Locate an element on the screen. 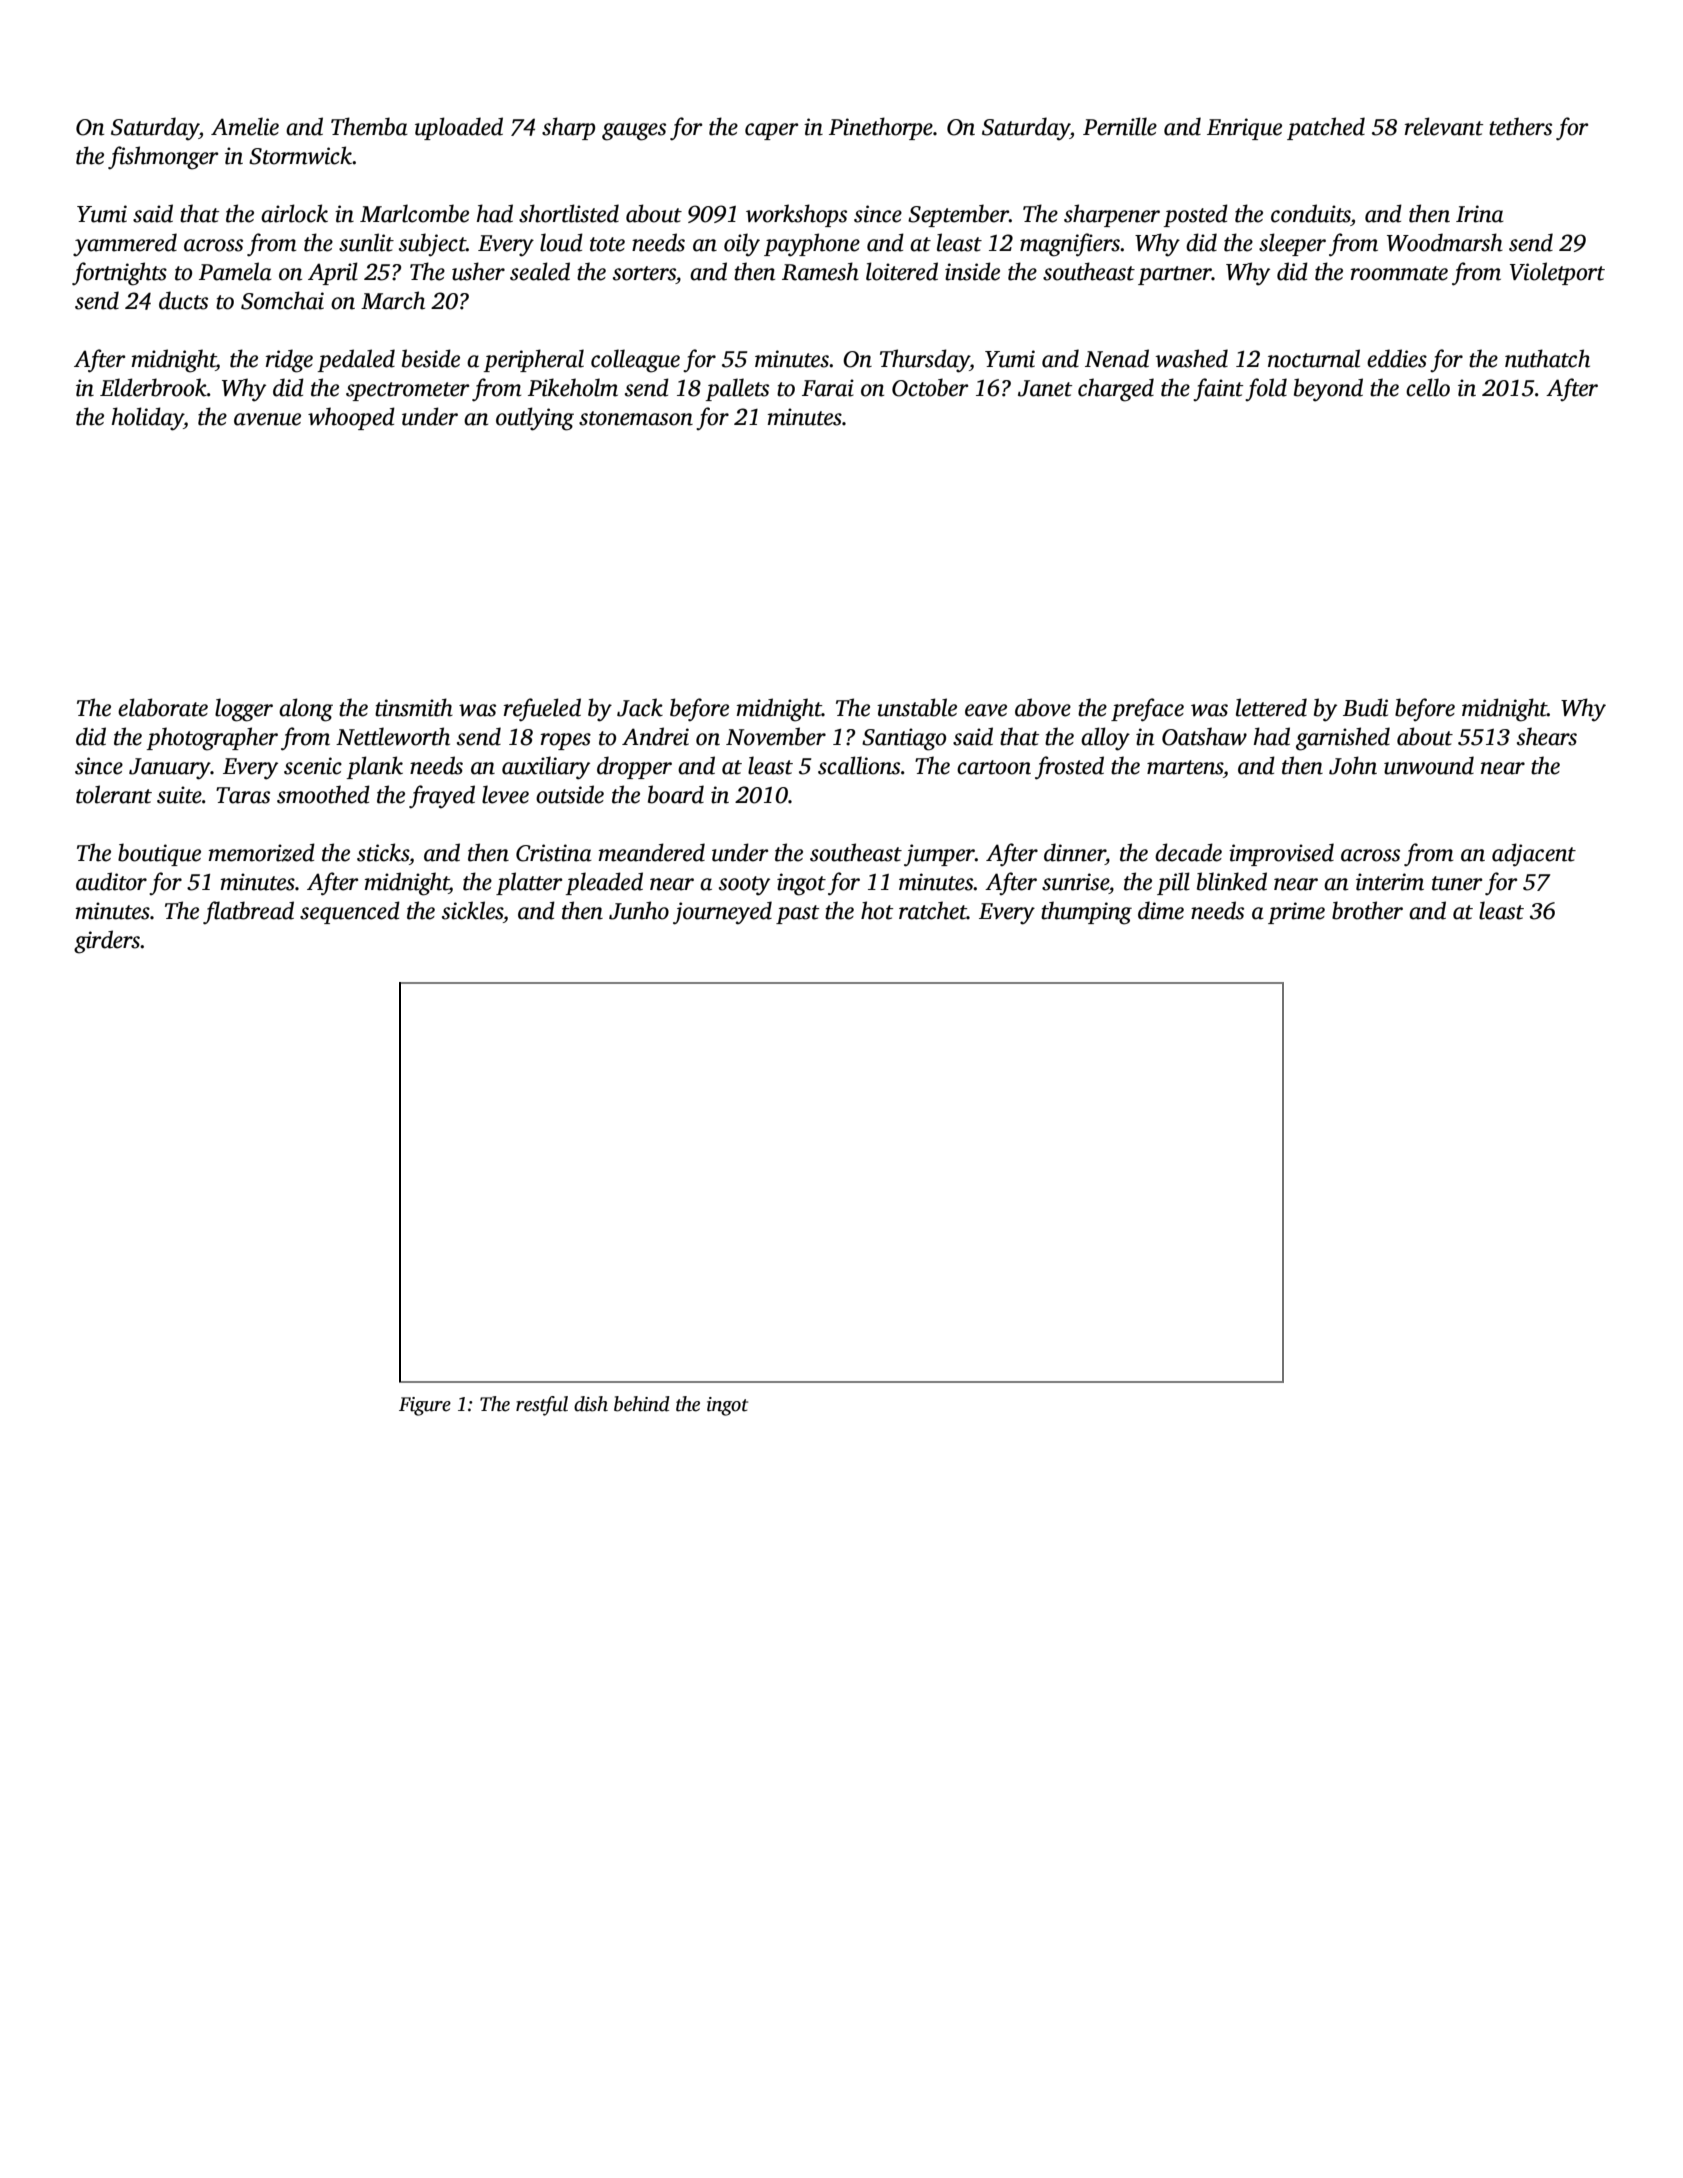 Image resolution: width=1683 pixels, height=2178 pixels. caper is located at coordinates (772, 131).
